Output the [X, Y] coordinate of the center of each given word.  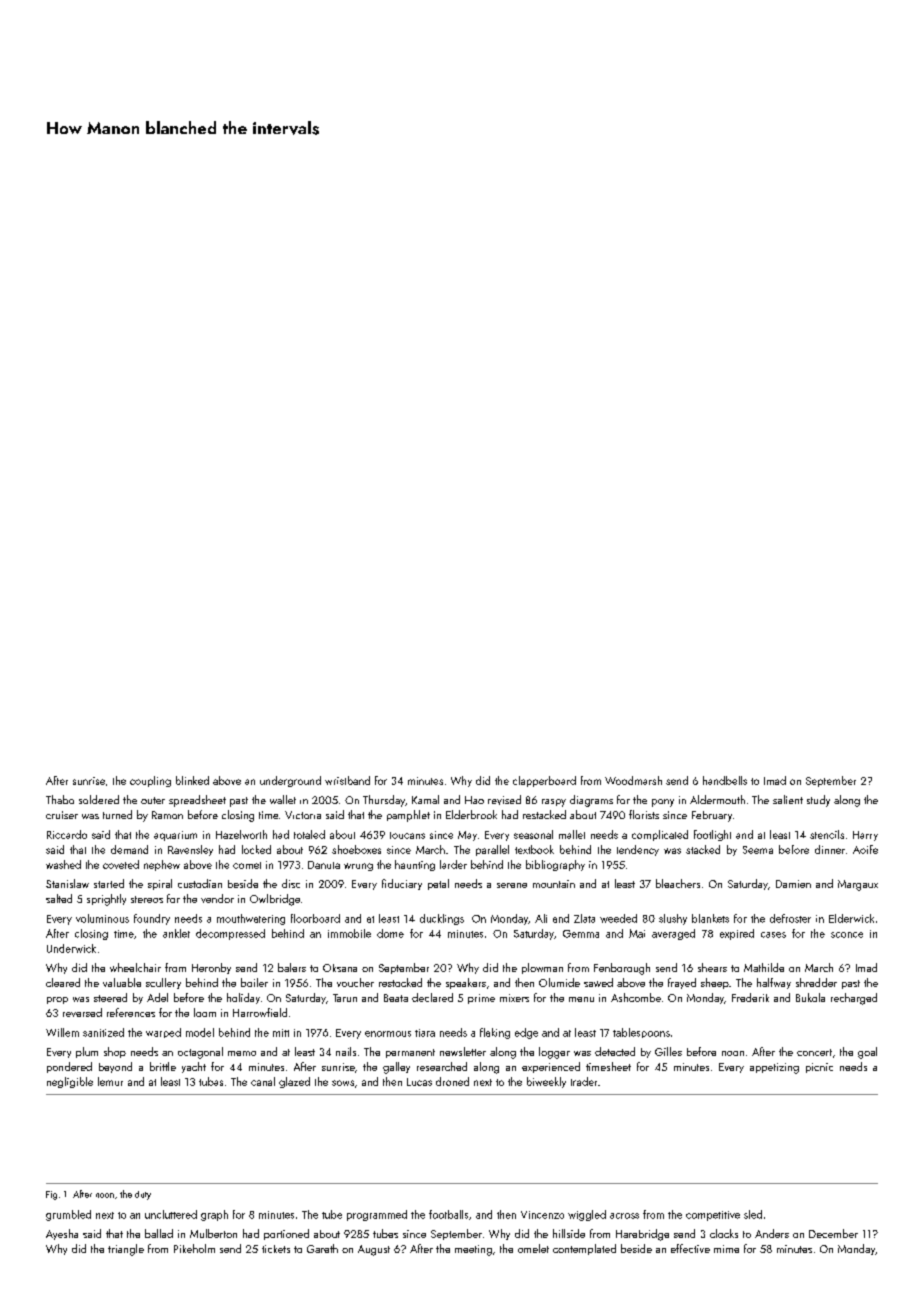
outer [153, 800]
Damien [793, 884]
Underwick [71, 948]
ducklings [442, 919]
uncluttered [171, 1214]
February [712, 816]
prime [481, 999]
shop [115, 1052]
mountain [554, 884]
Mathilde [764, 967]
